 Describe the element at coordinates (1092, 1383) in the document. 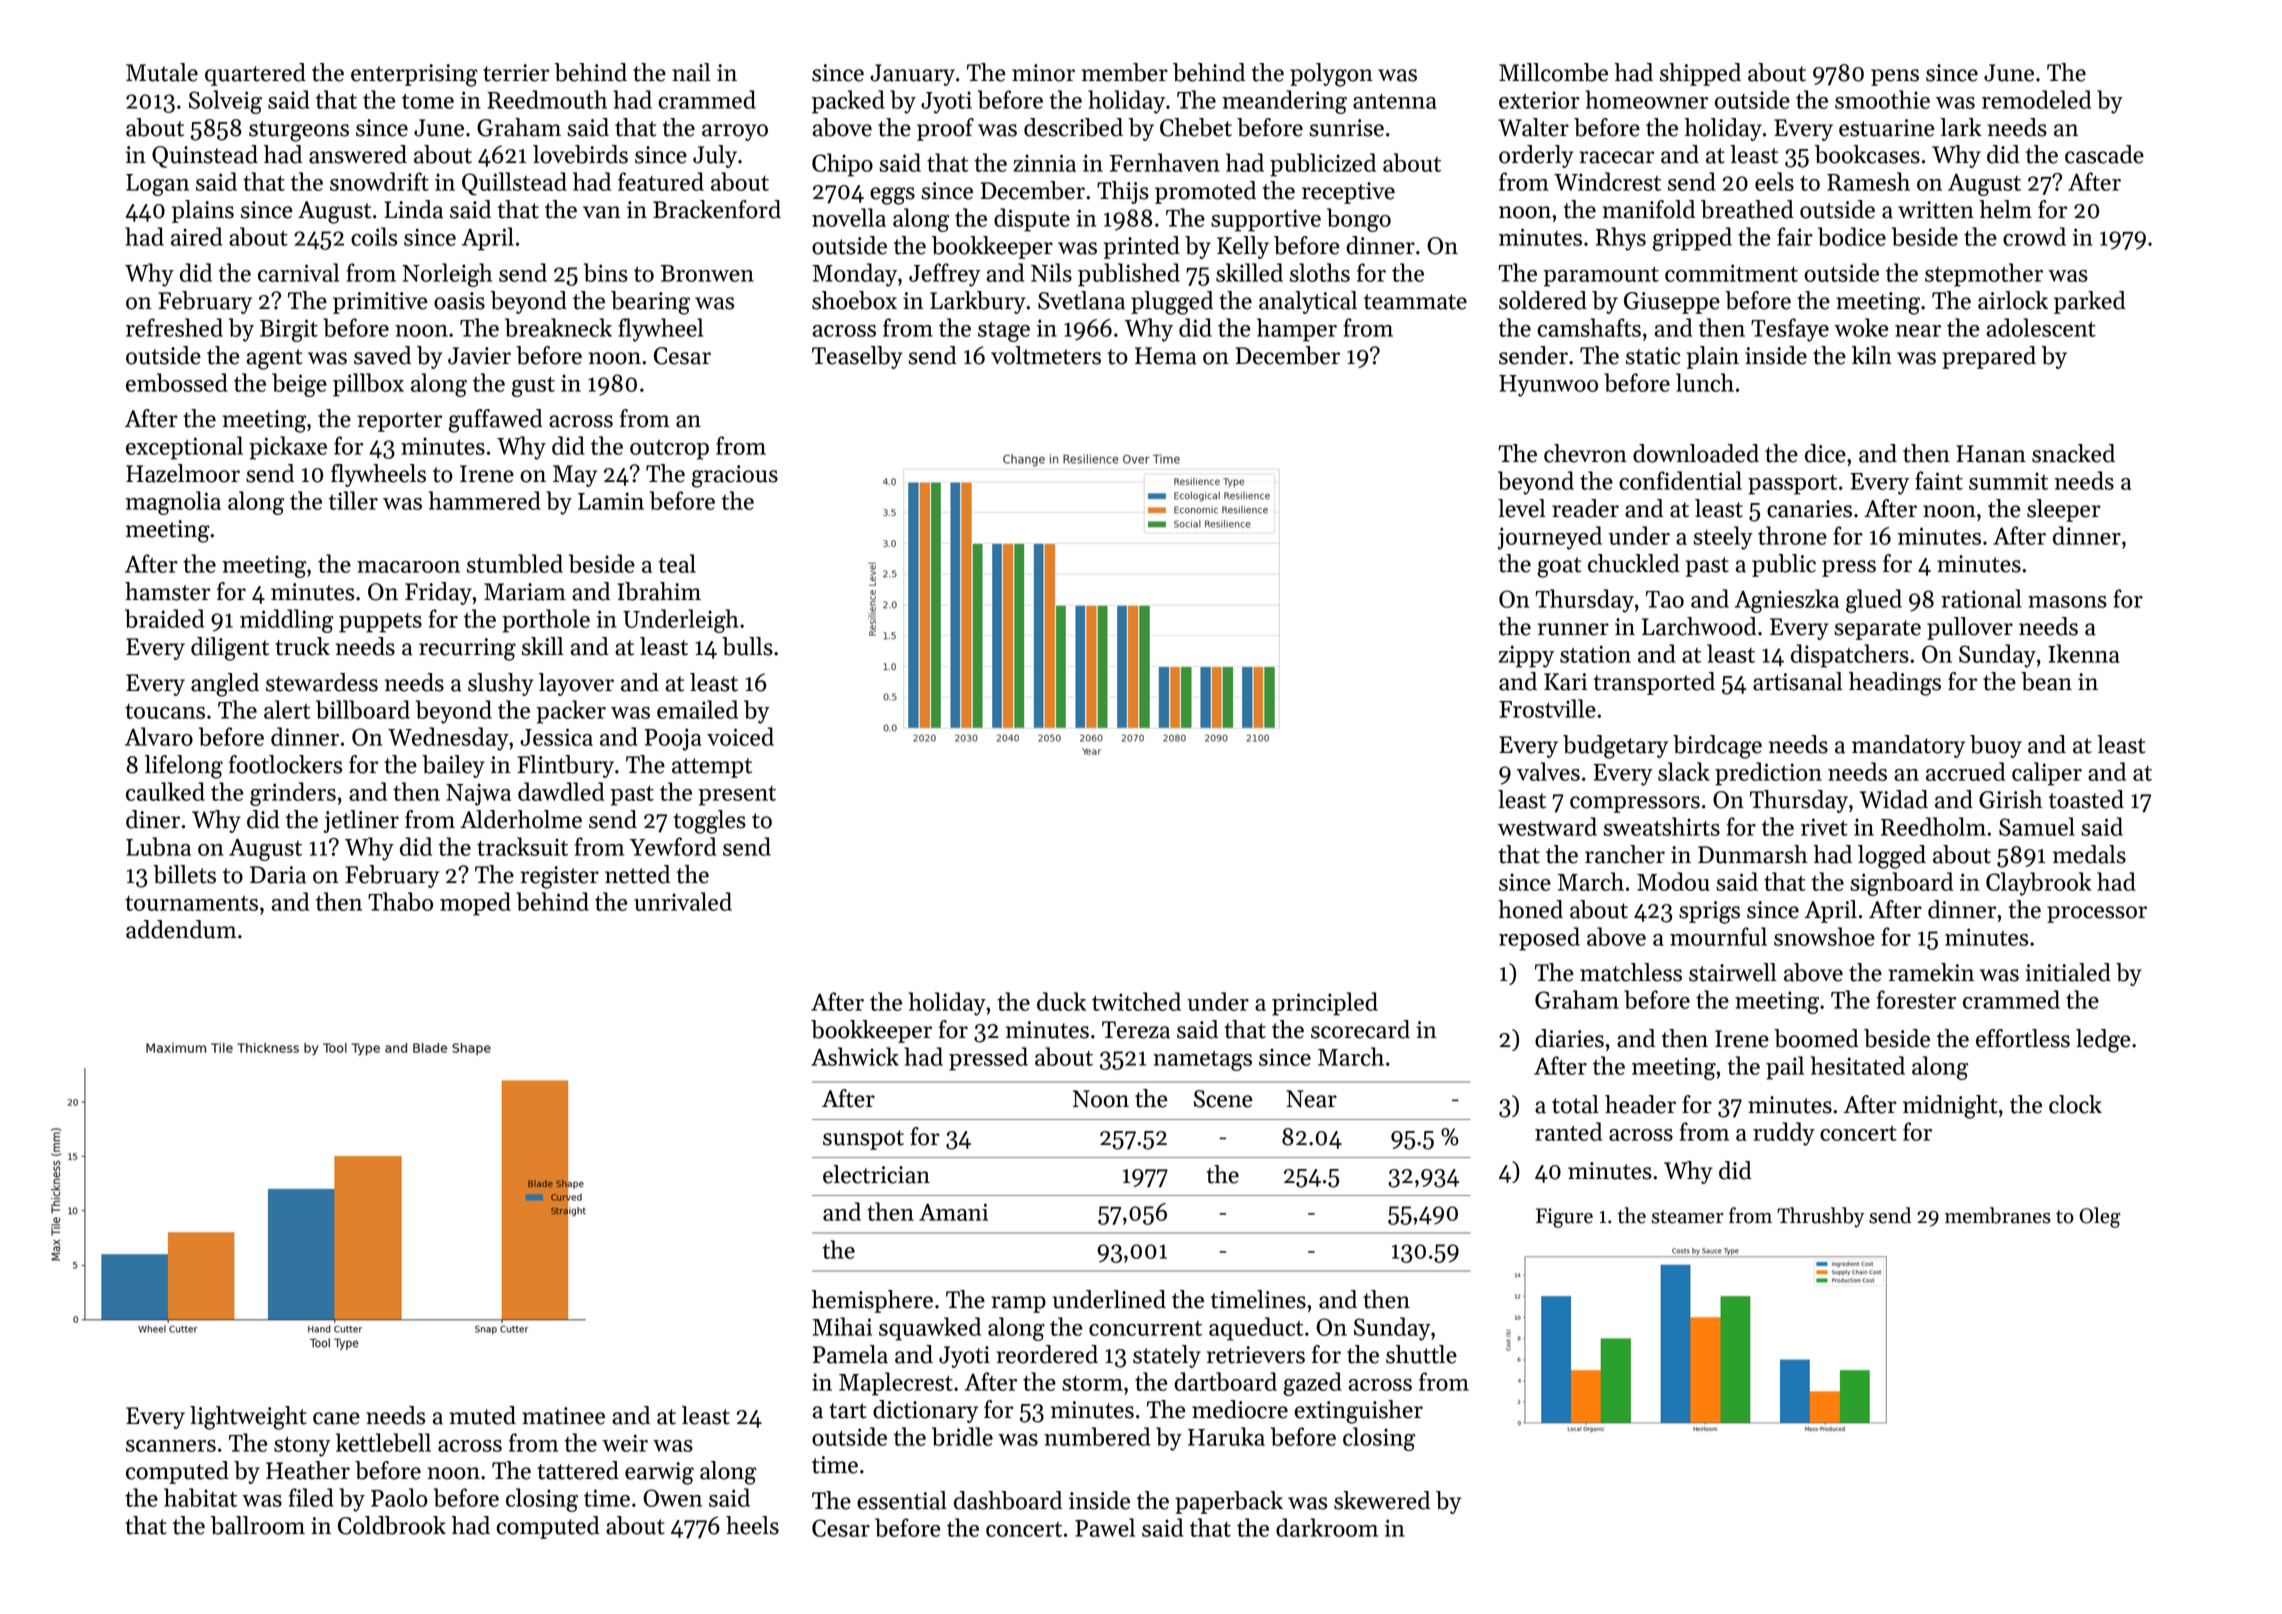

I see `storm` at that location.
